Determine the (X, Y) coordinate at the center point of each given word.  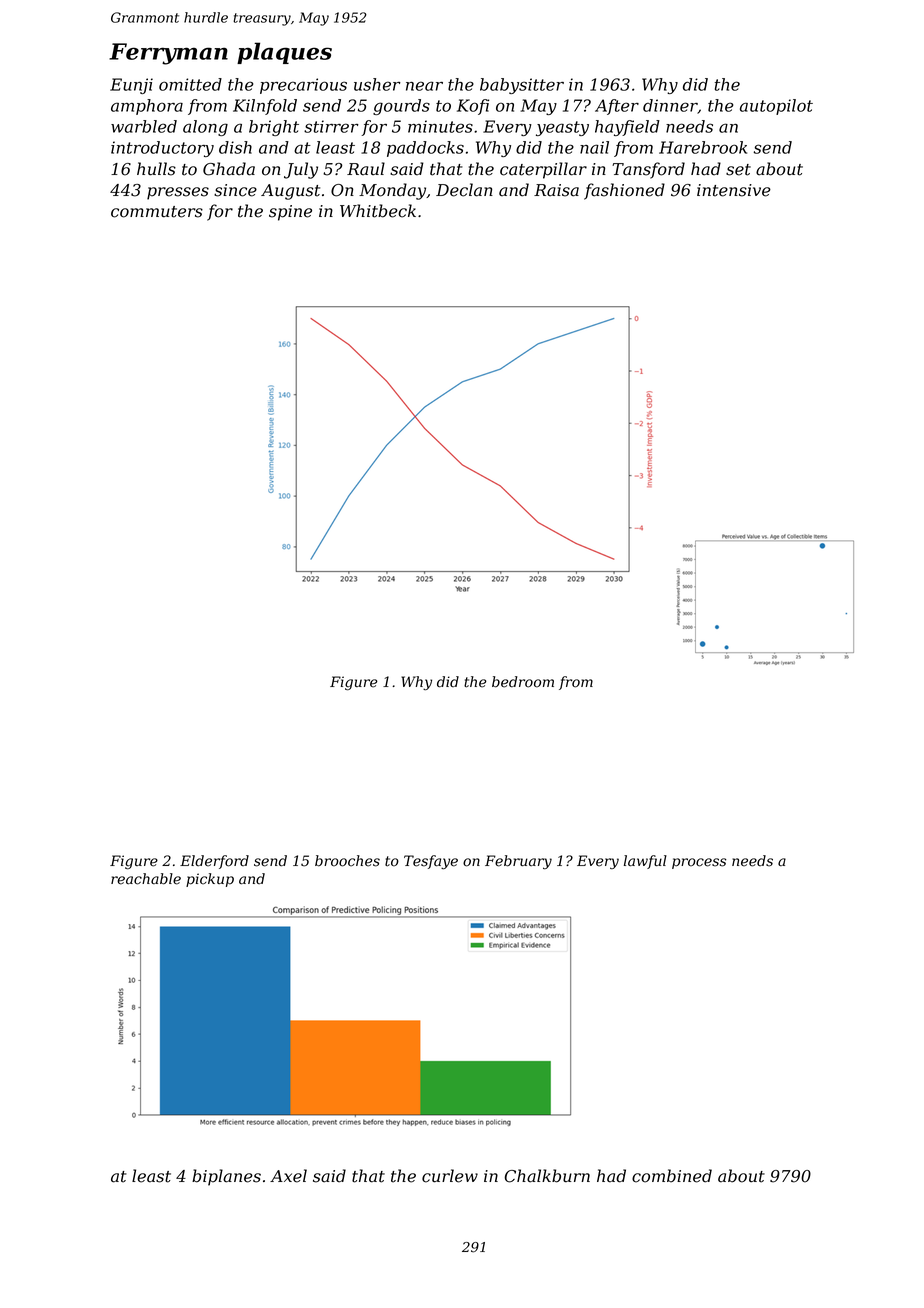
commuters (157, 212)
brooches (347, 861)
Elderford (214, 862)
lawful (645, 862)
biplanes (226, 1177)
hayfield (627, 128)
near (424, 86)
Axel (288, 1176)
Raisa (556, 190)
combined (672, 1176)
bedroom (523, 682)
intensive (734, 190)
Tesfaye (431, 862)
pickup (210, 880)
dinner (670, 106)
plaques (284, 53)
